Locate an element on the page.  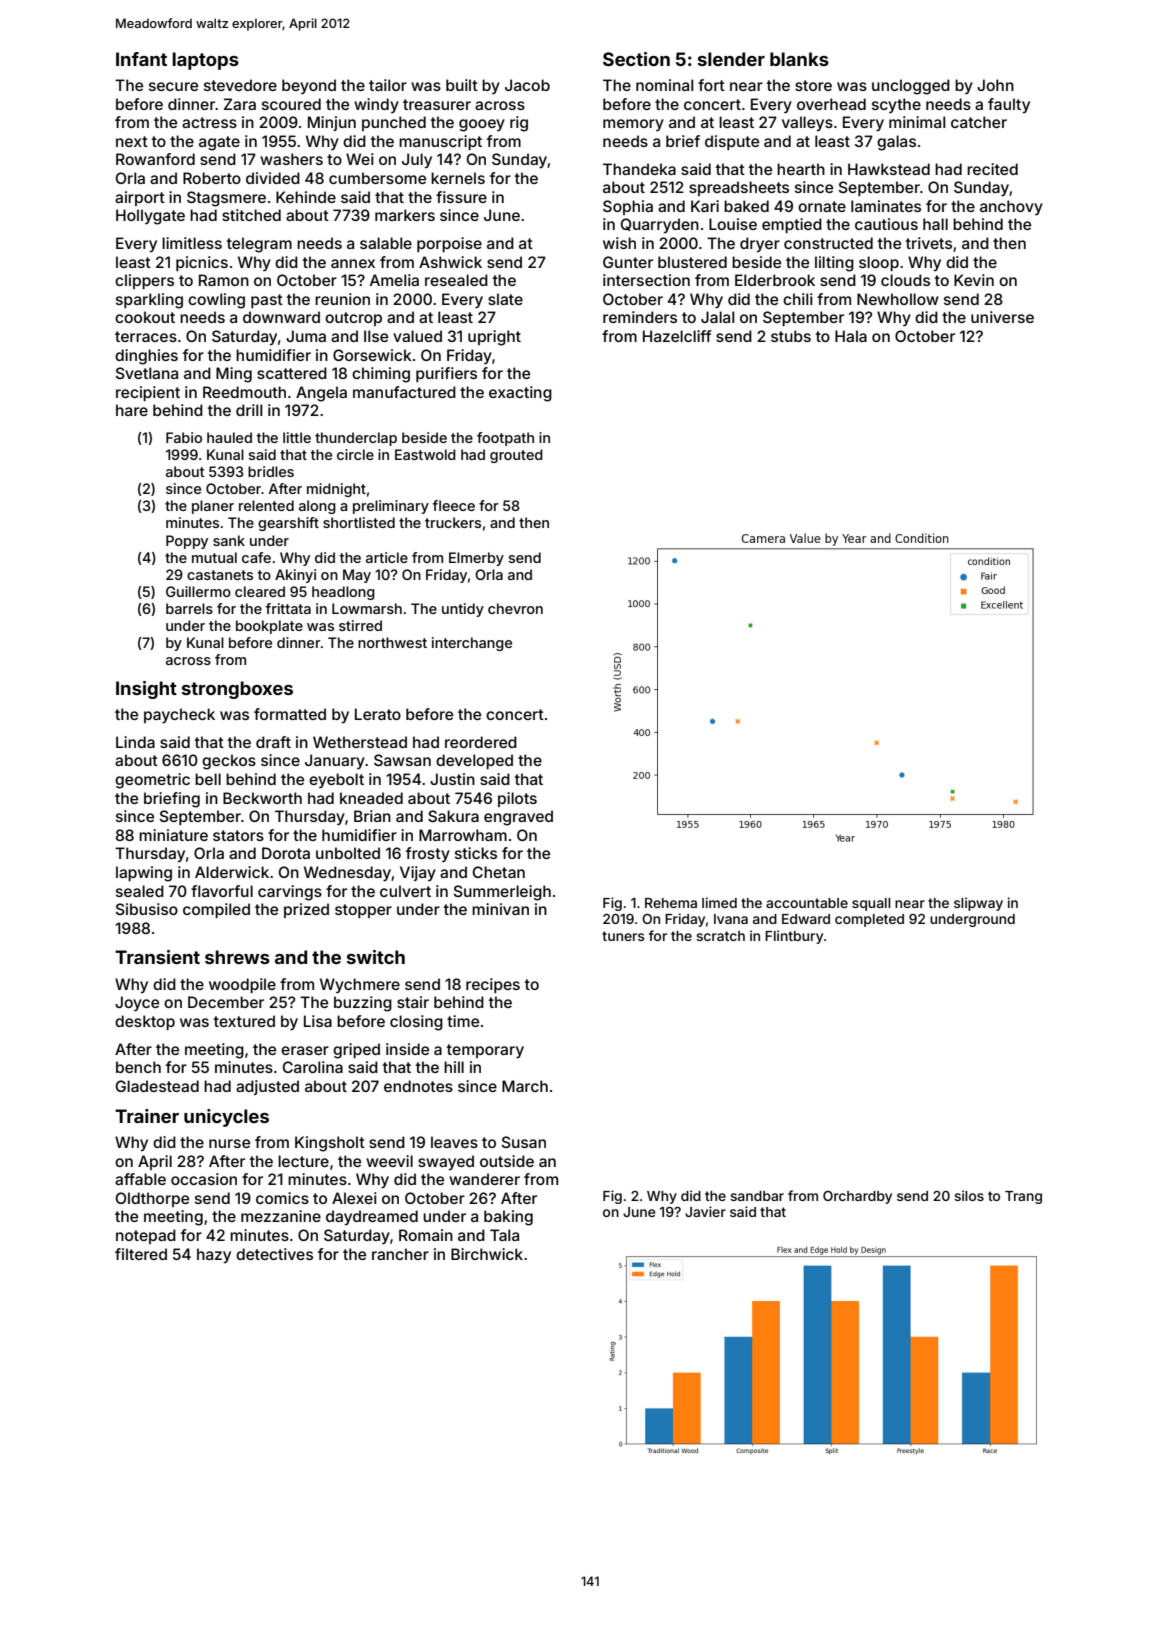
next is located at coordinates (132, 141).
